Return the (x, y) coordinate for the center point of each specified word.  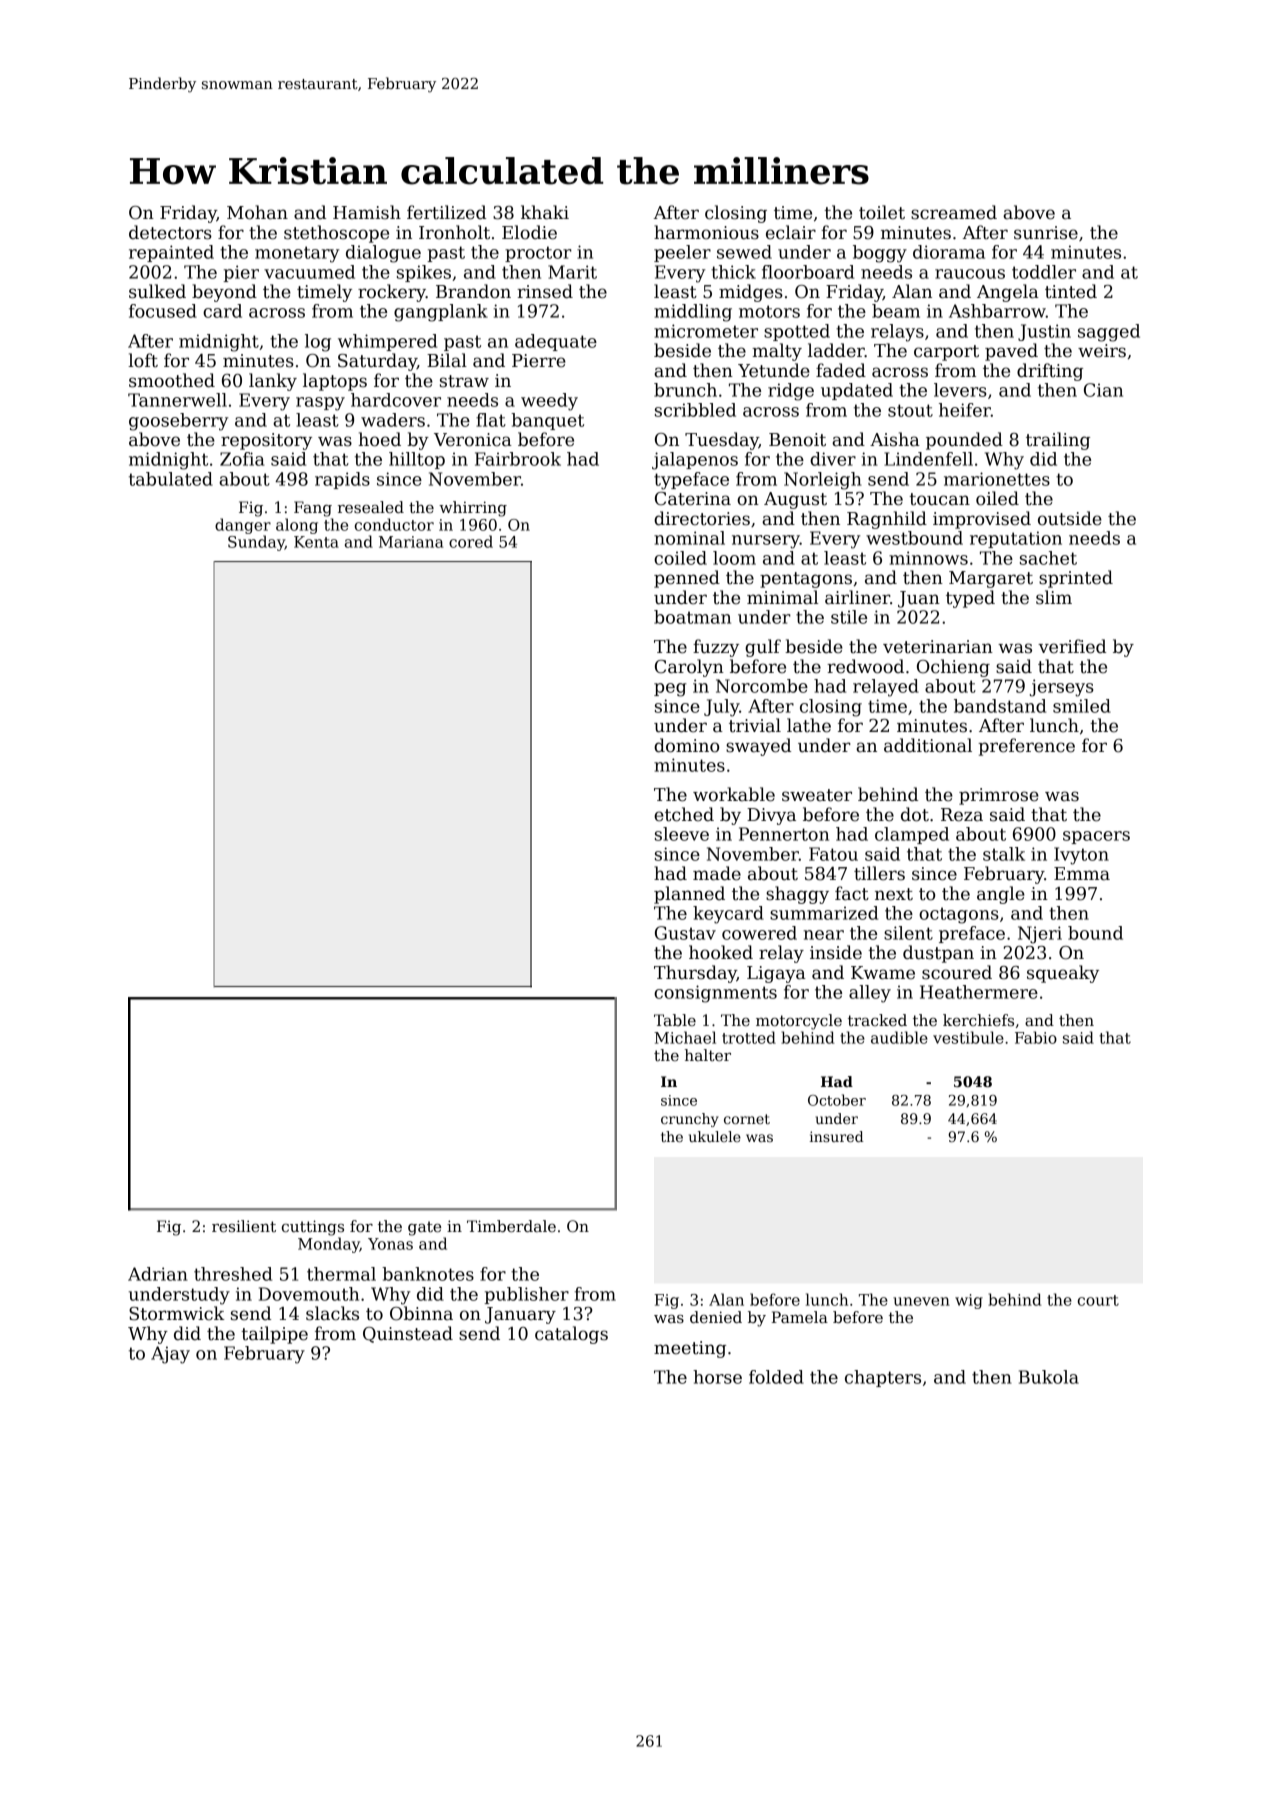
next (894, 894)
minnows (928, 558)
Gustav (685, 933)
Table (675, 1020)
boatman (692, 617)
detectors (170, 232)
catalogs (571, 1335)
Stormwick (177, 1313)
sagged (1109, 333)
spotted (797, 332)
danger (243, 526)
